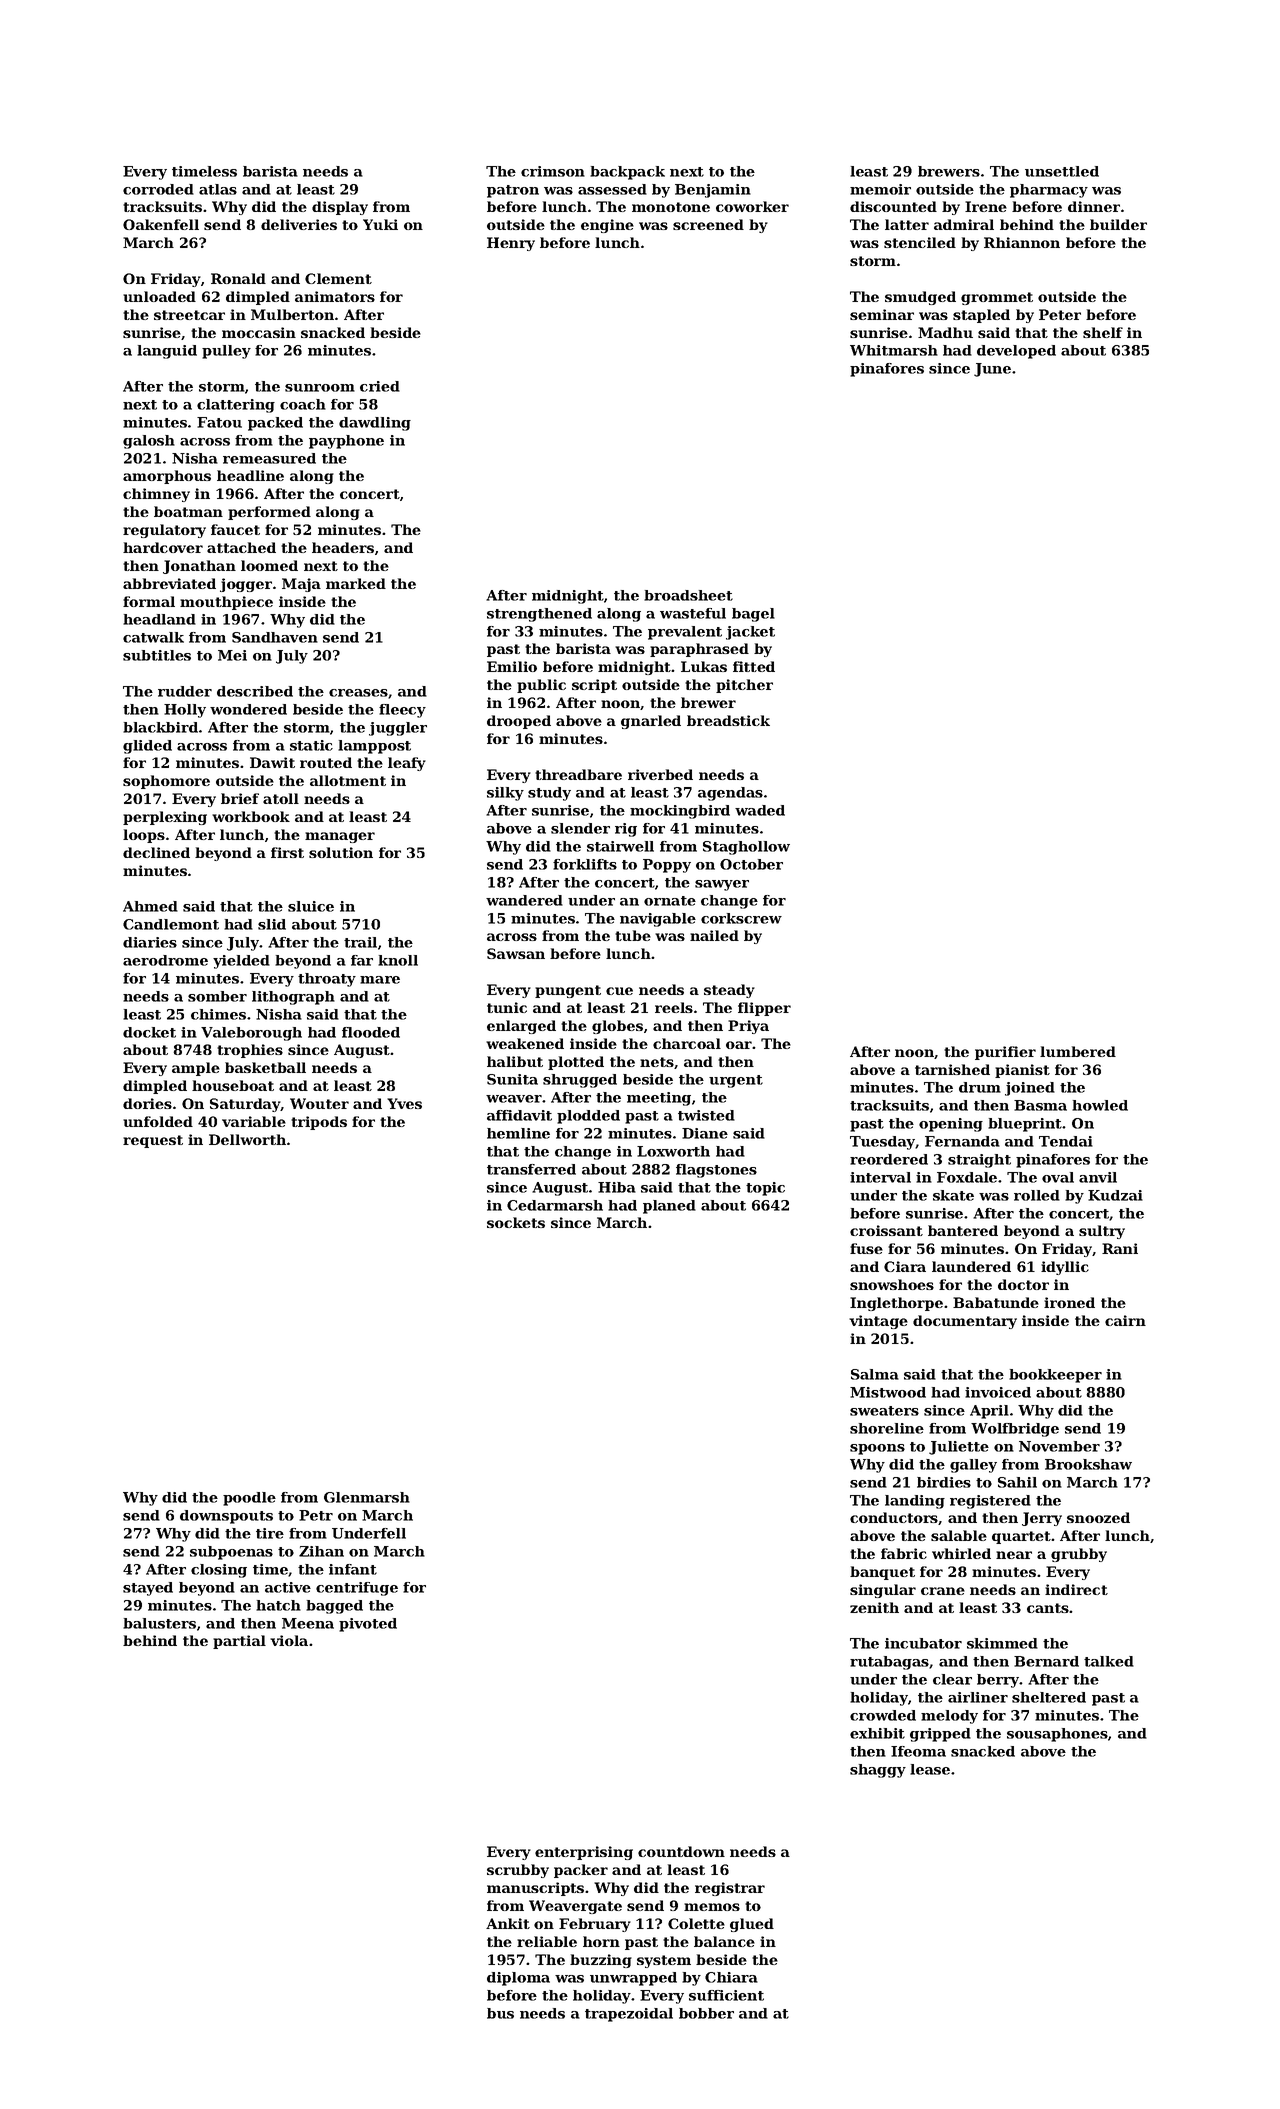  I want to click on docket, so click(149, 1032).
